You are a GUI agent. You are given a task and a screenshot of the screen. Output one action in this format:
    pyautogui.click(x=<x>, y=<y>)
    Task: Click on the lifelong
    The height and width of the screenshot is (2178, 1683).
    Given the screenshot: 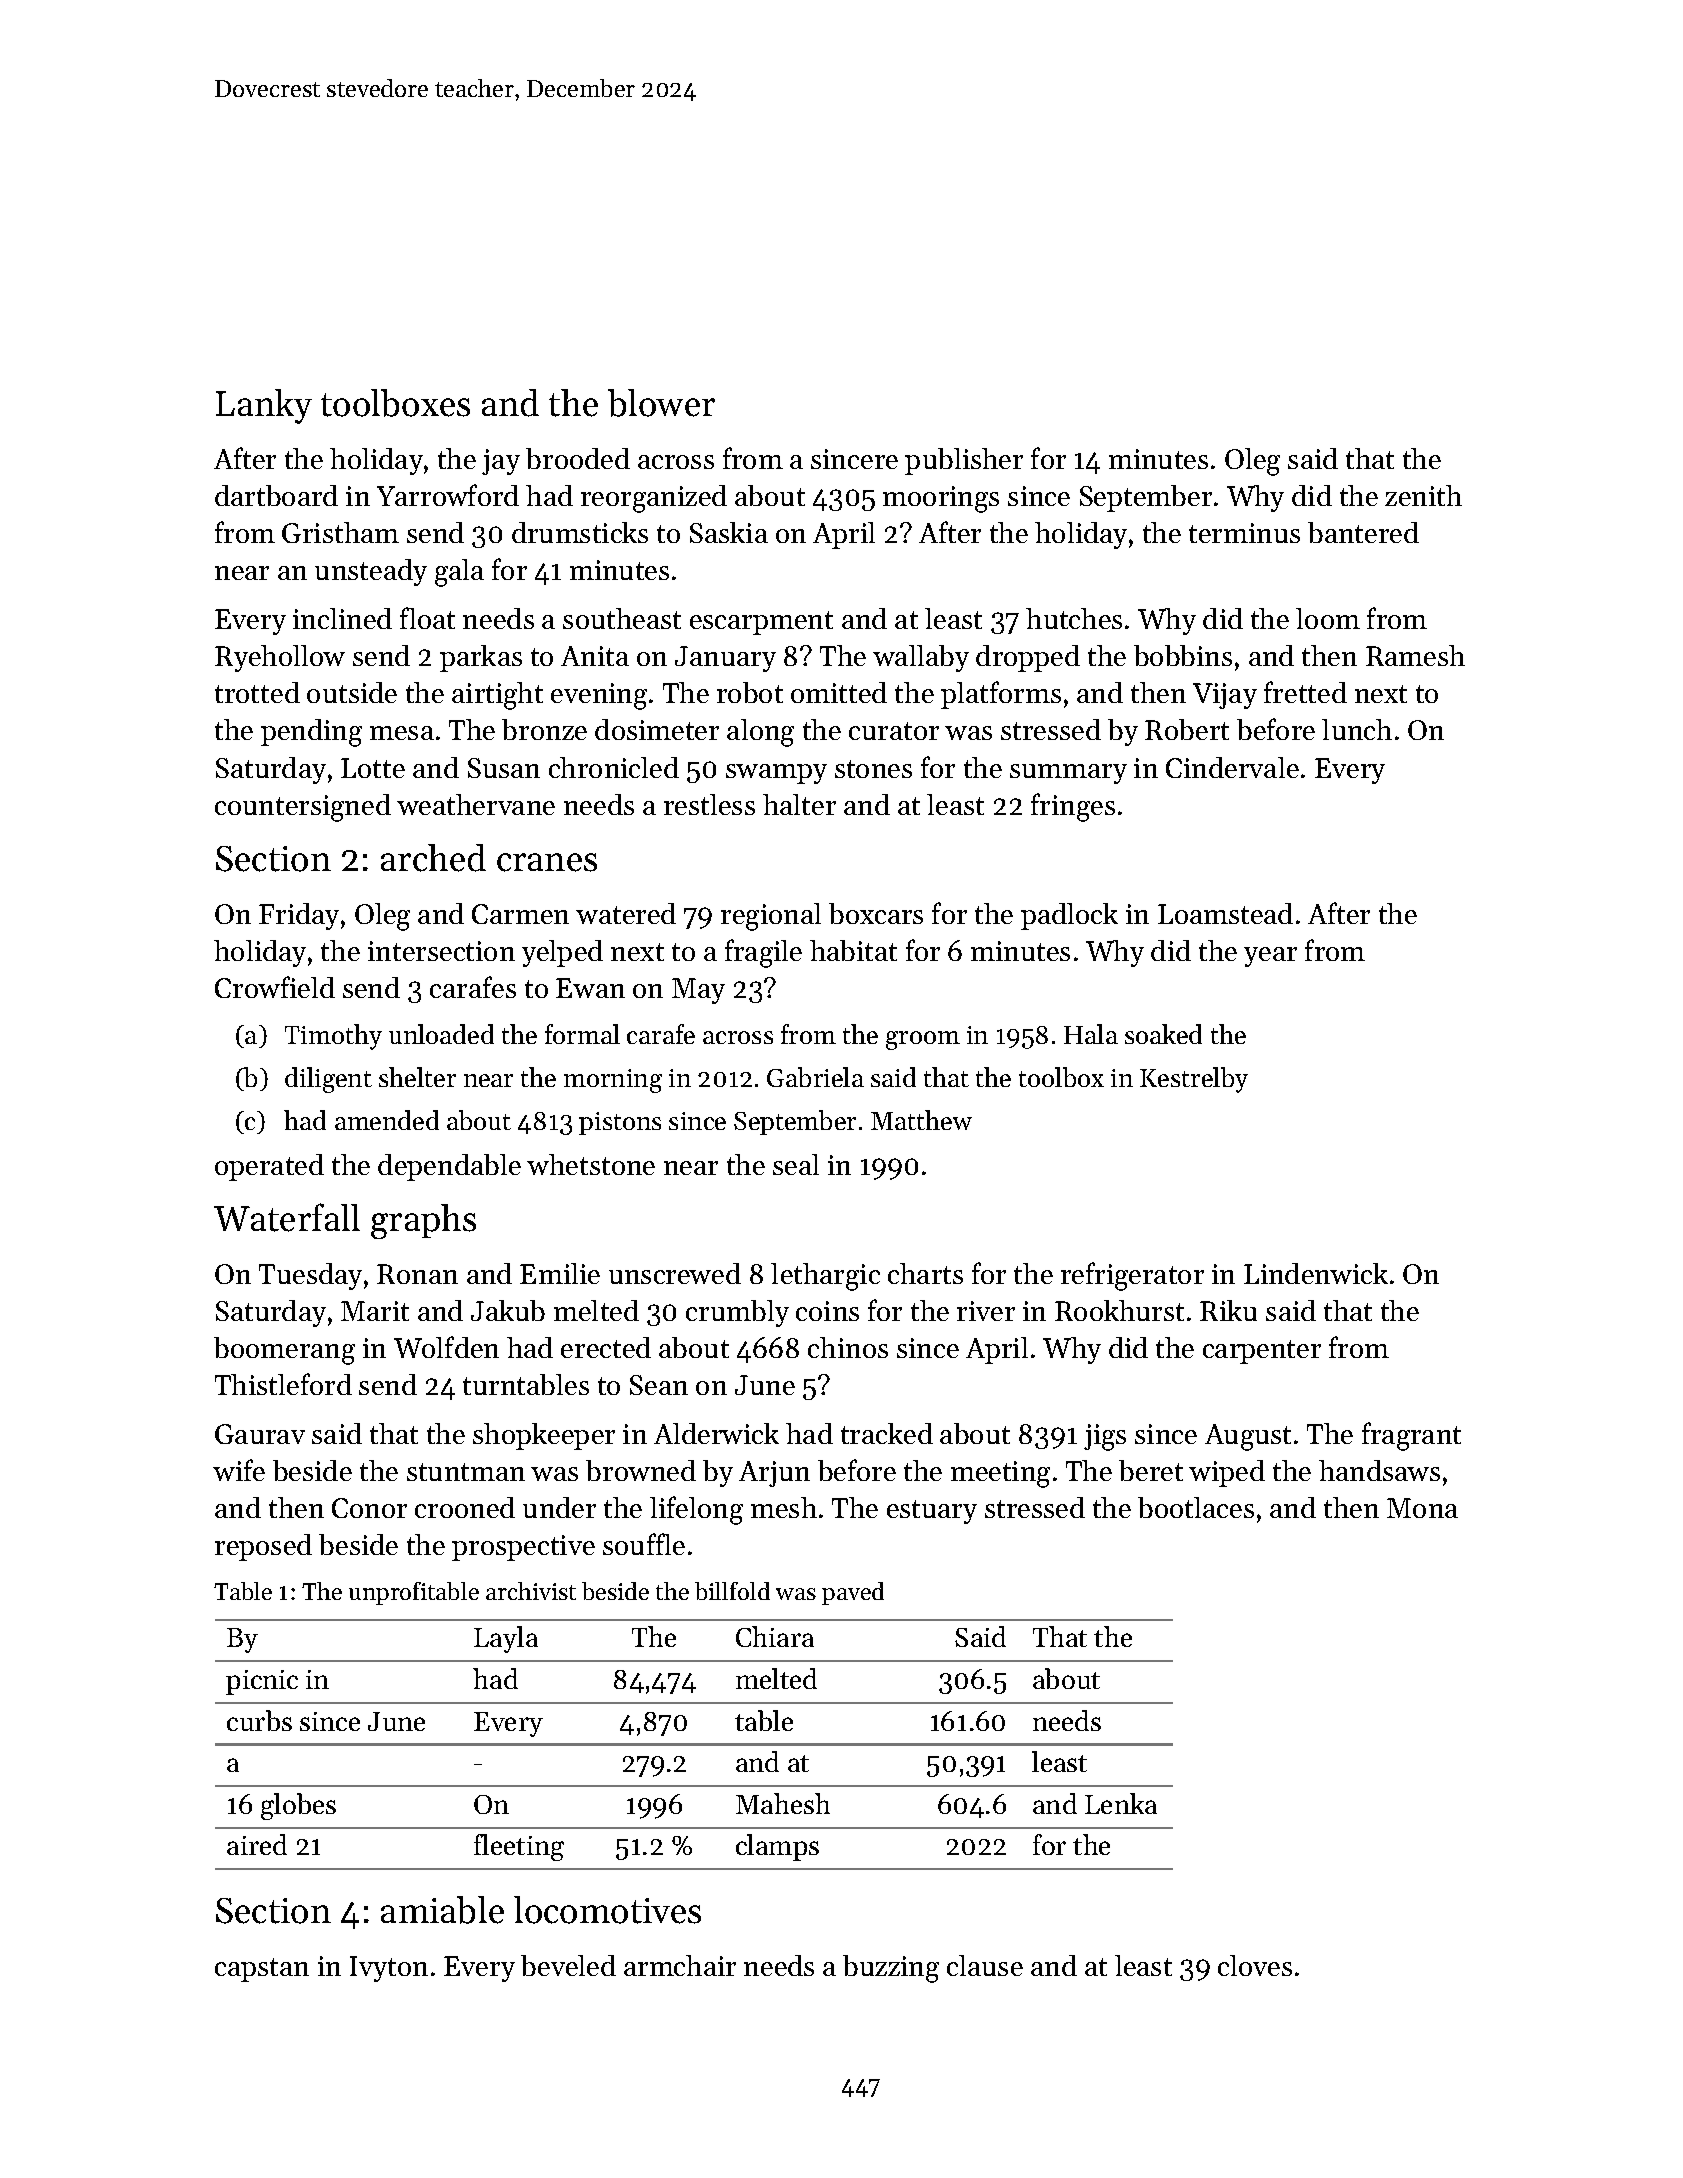 What is the action you would take?
    pyautogui.click(x=696, y=1510)
